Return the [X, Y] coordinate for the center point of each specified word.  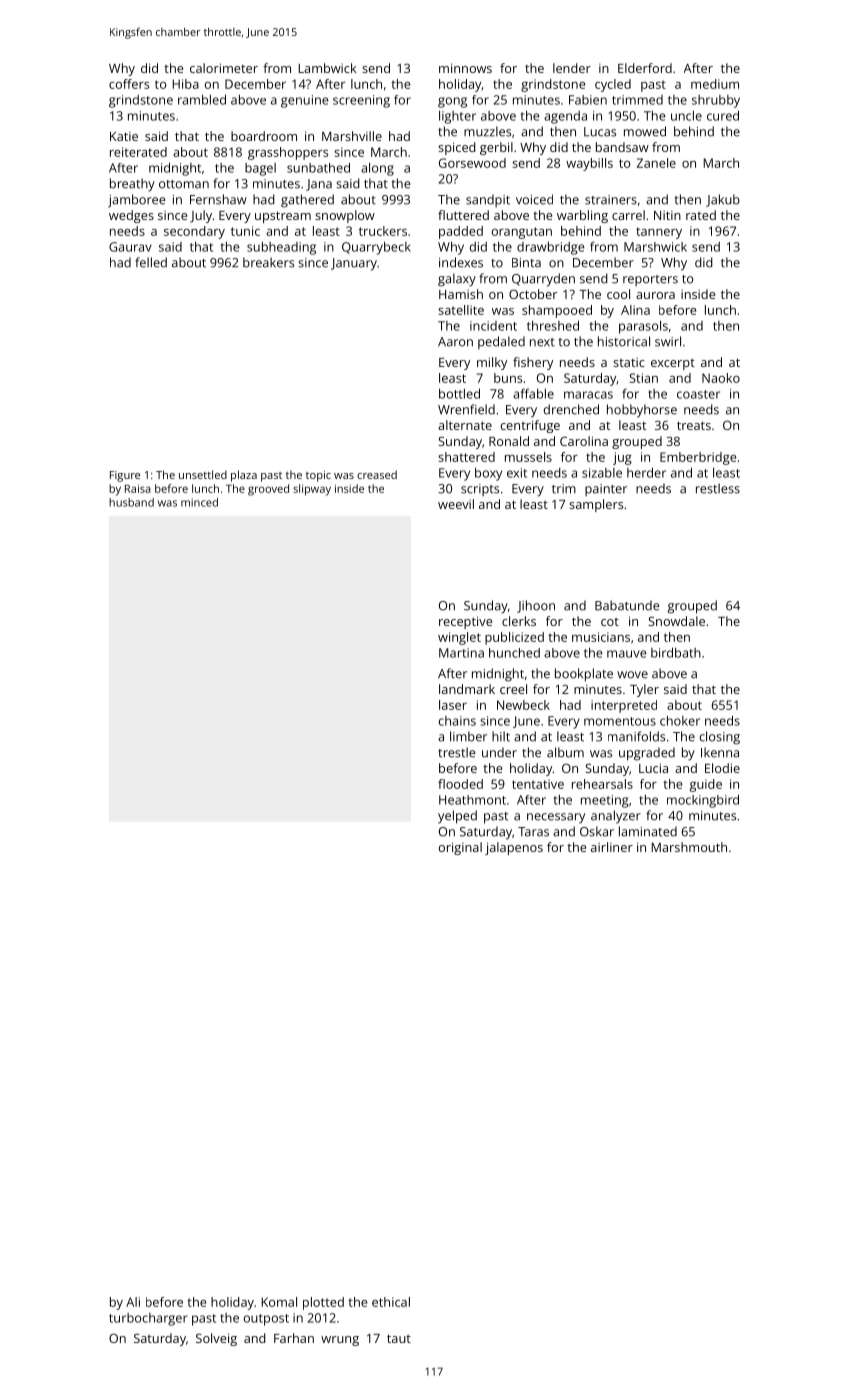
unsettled [203, 474]
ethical [391, 1302]
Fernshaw [218, 199]
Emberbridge [698, 458]
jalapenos [514, 848]
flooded [460, 784]
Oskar [597, 831]
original [460, 848]
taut [399, 1338]
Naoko [721, 378]
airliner [612, 847]
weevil [456, 504]
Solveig [216, 1339]
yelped [457, 817]
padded [461, 232]
